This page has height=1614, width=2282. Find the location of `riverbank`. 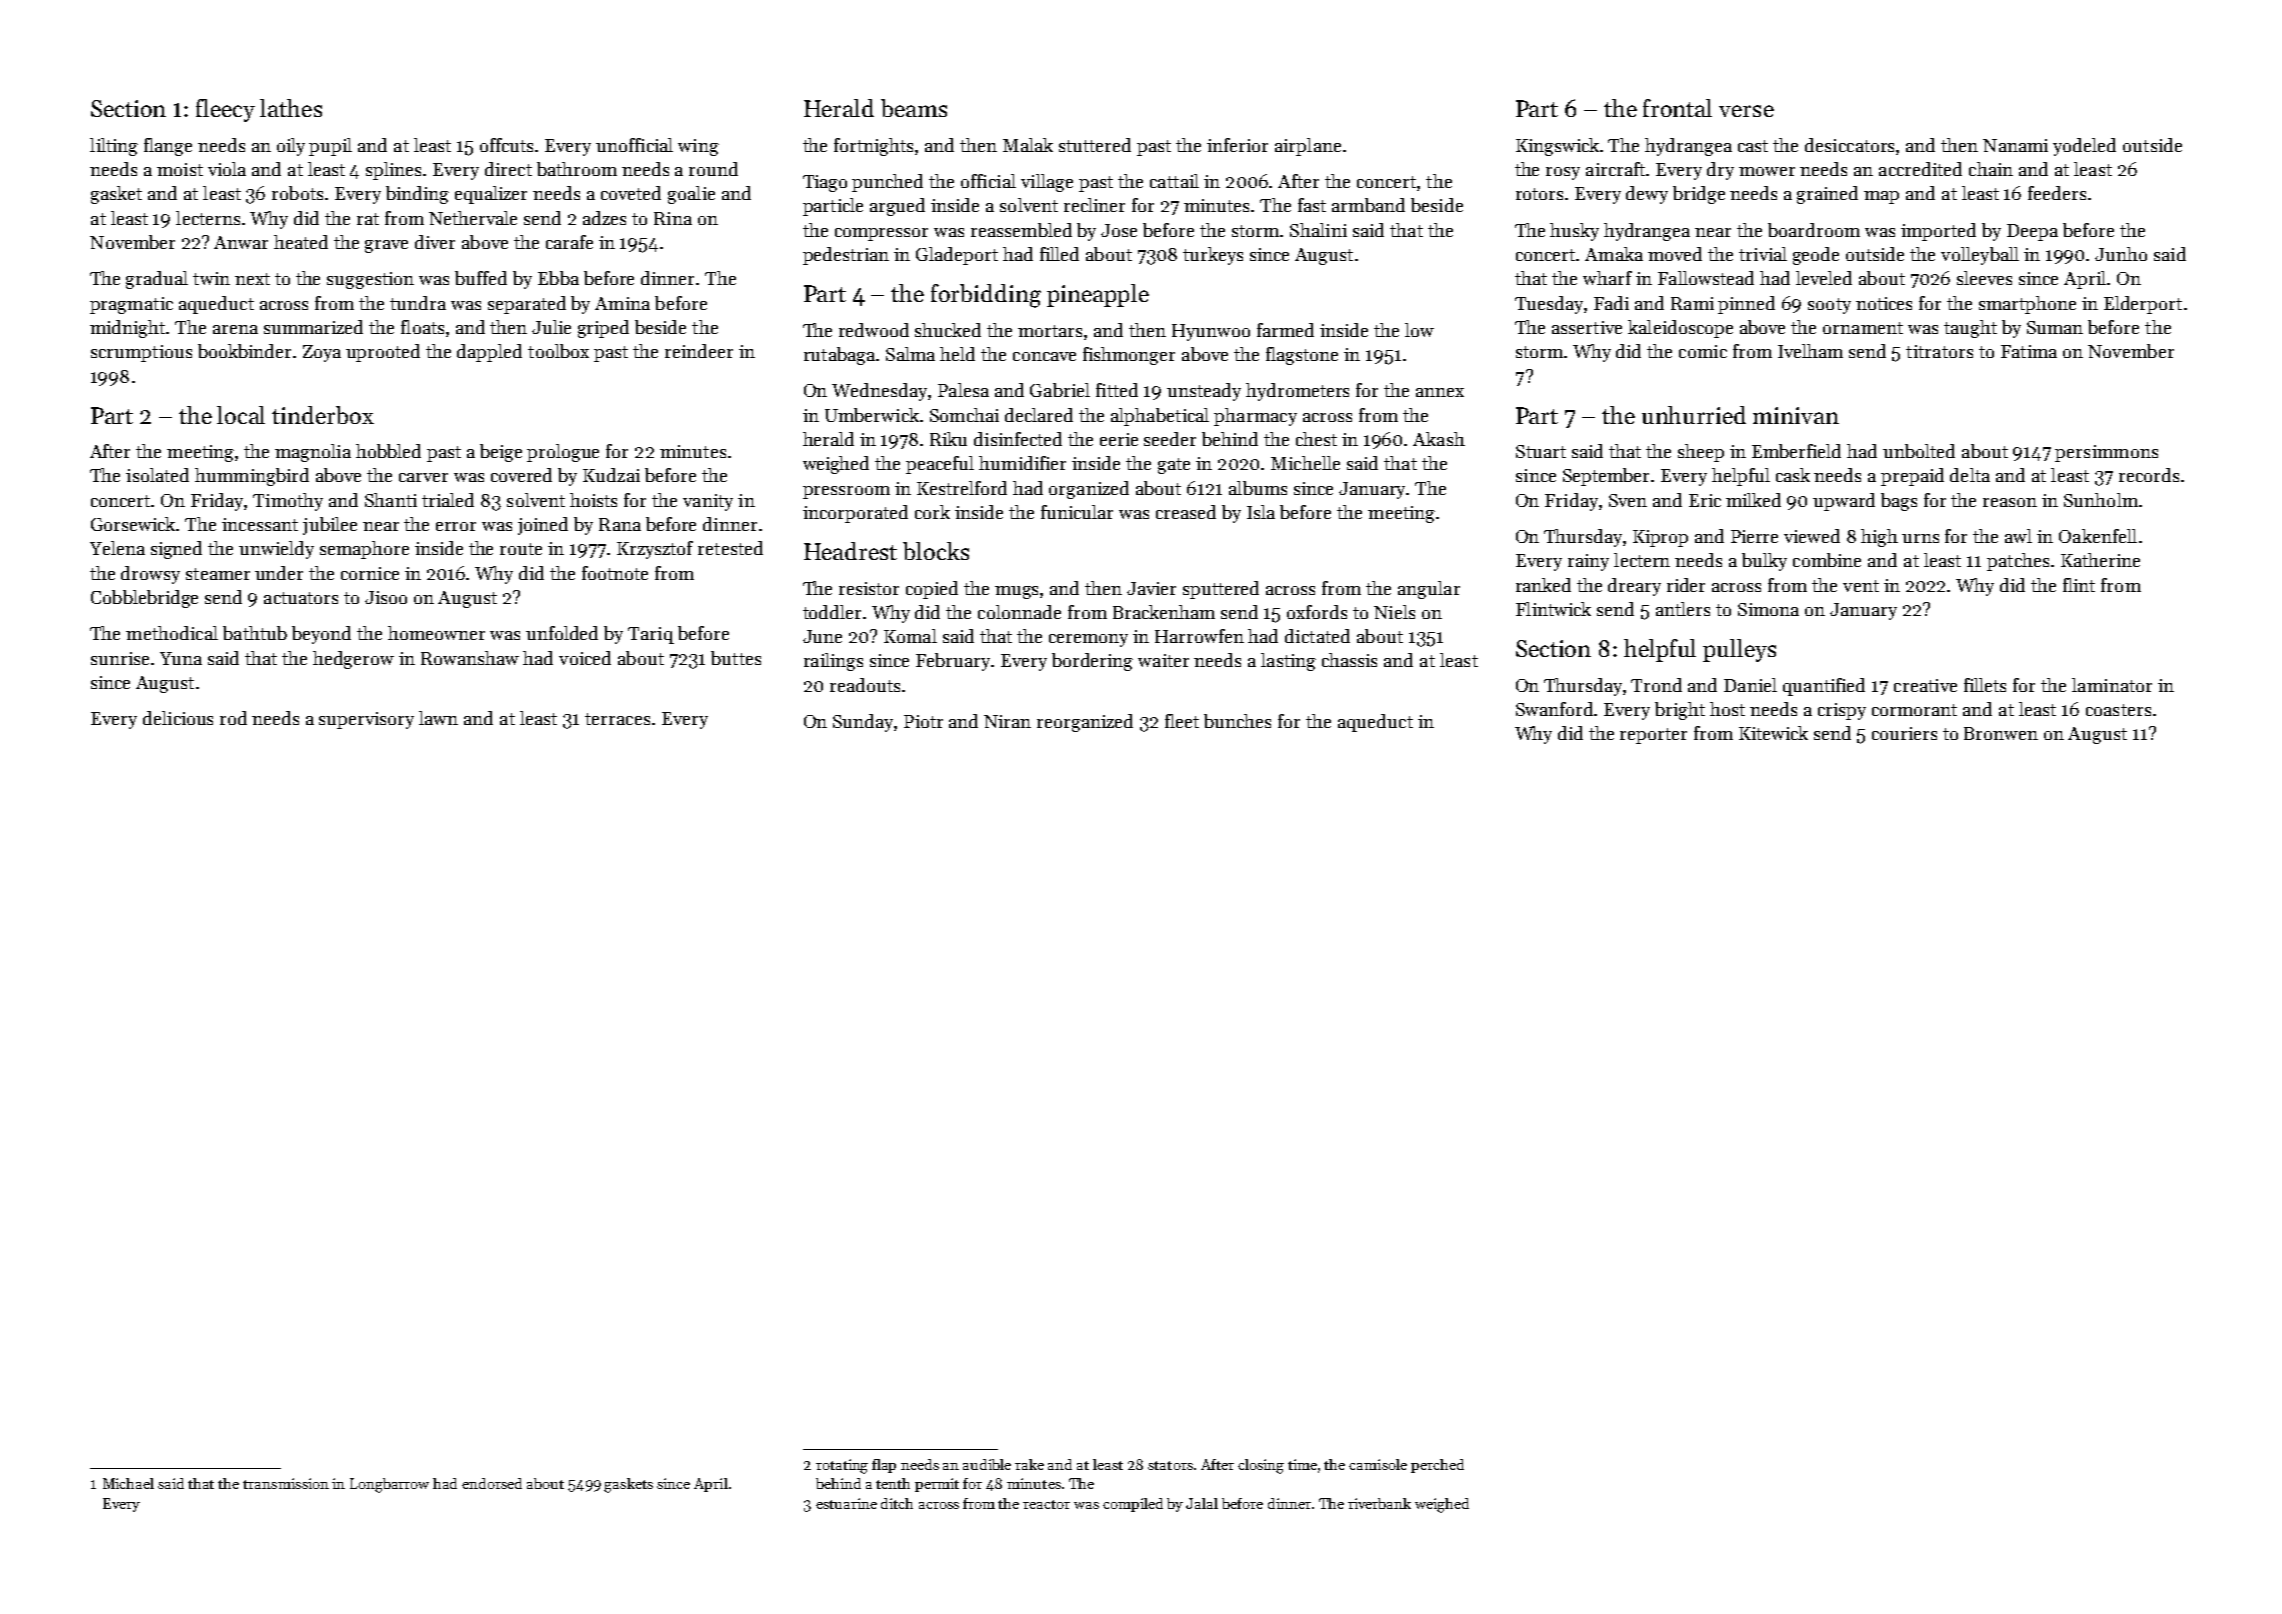

riverbank is located at coordinates (1379, 1503).
